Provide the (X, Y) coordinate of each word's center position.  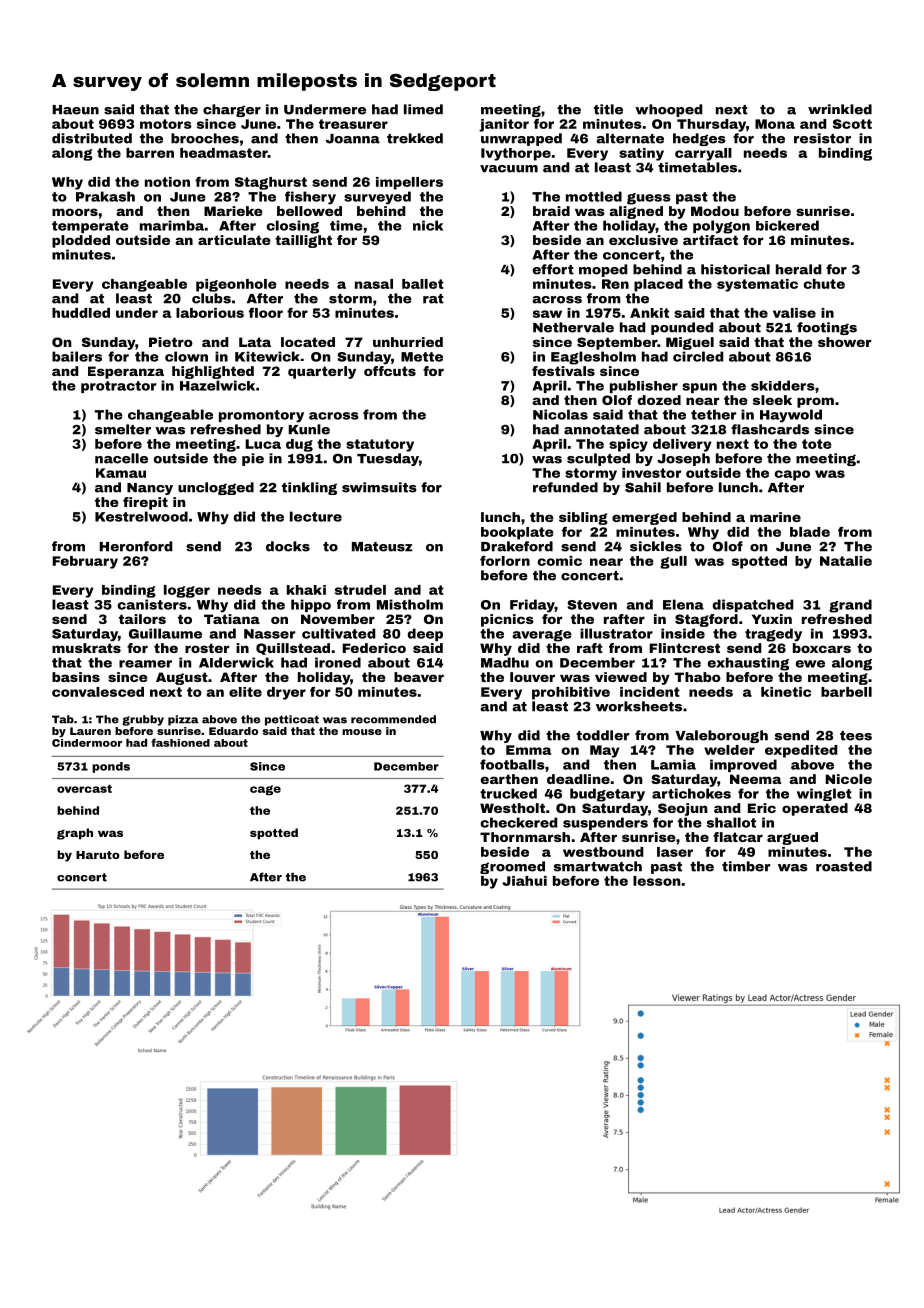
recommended (393, 719)
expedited (801, 751)
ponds (111, 767)
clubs (211, 298)
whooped (668, 110)
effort (553, 269)
